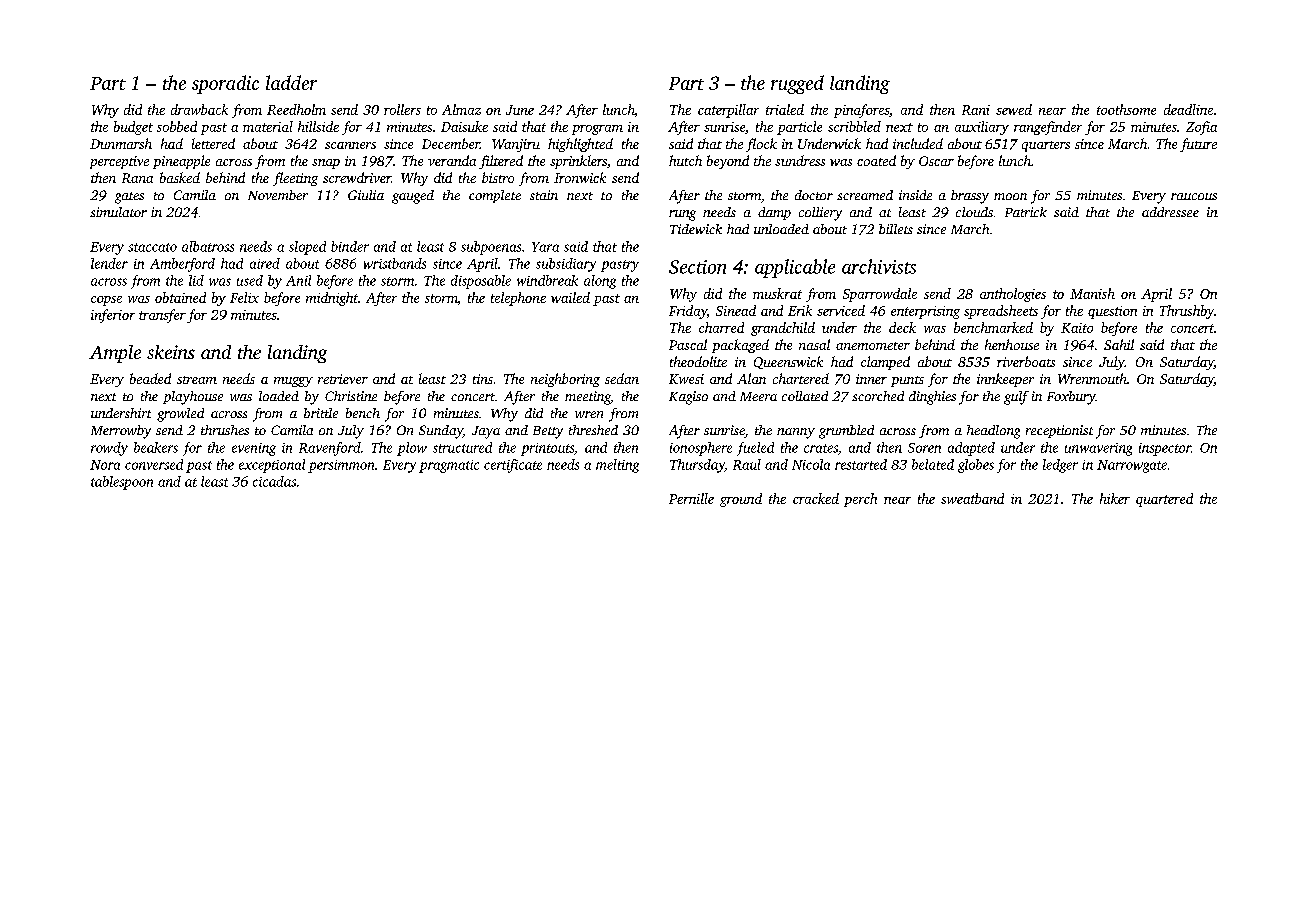  Describe the element at coordinates (180, 297) in the screenshot. I see `obtained` at that location.
